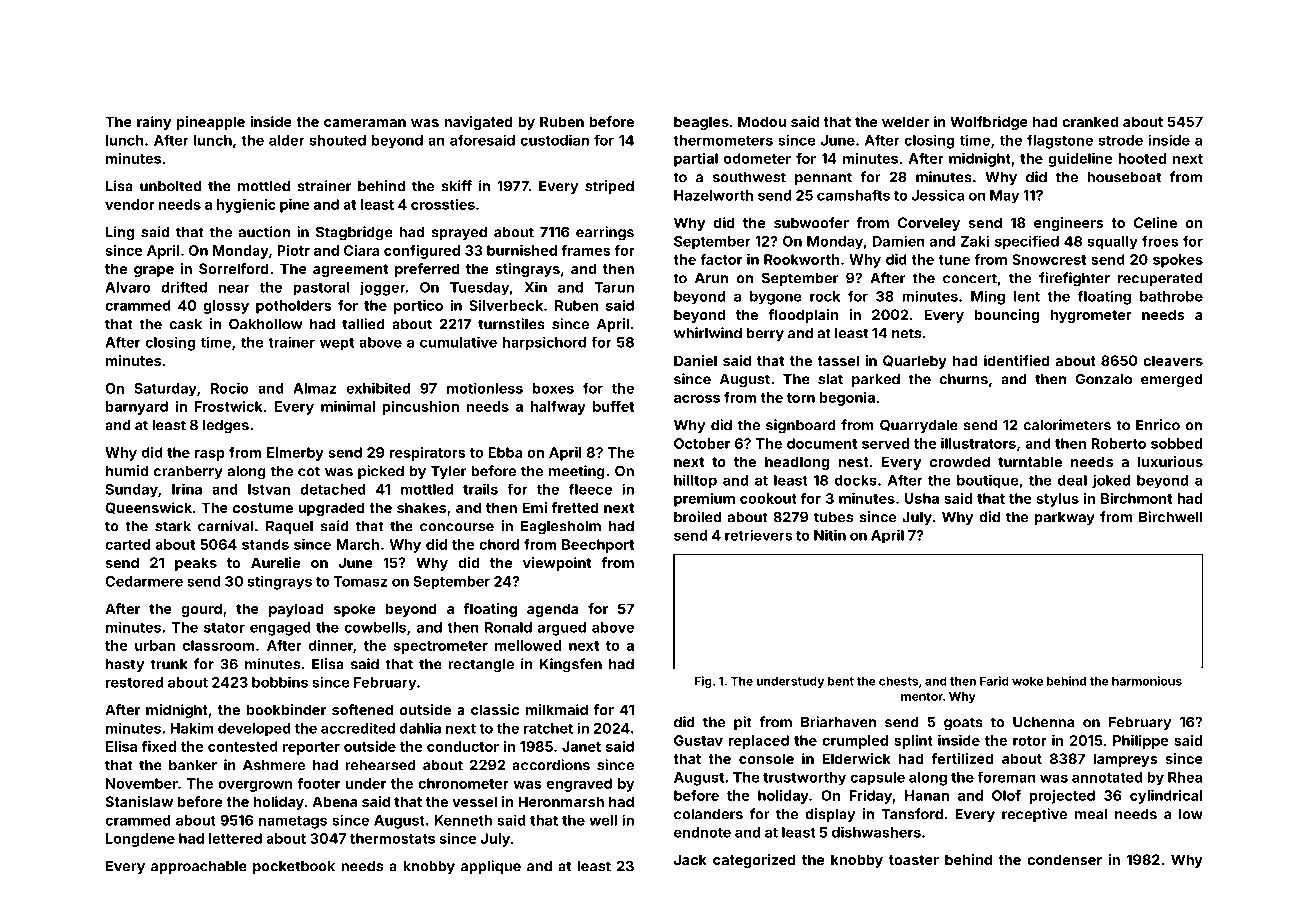  Describe the element at coordinates (975, 241) in the screenshot. I see `Zaki` at that location.
